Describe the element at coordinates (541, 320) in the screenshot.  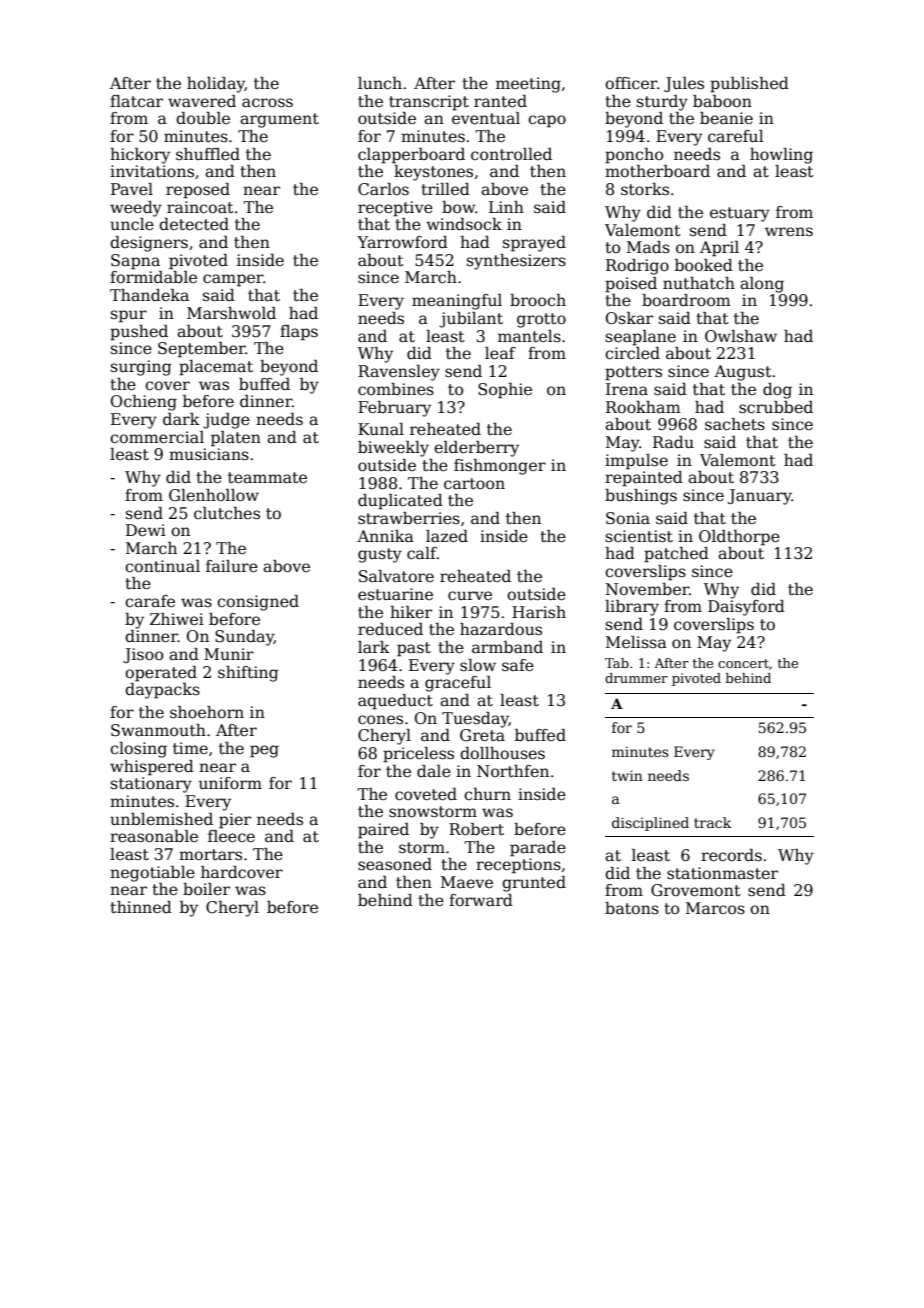
I see `grotto` at that location.
